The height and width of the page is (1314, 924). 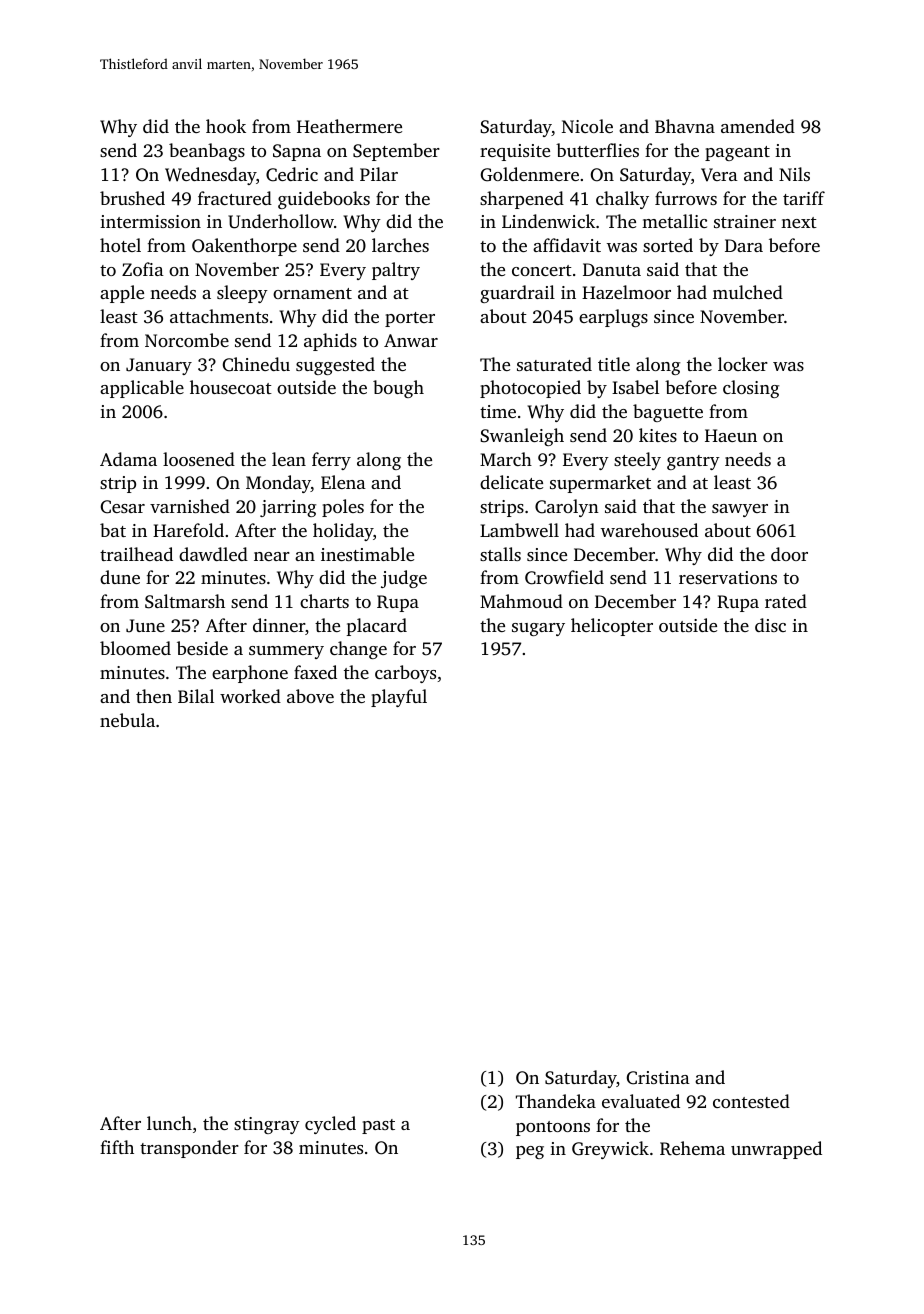 What do you see at coordinates (378, 1126) in the page?
I see `past` at bounding box center [378, 1126].
